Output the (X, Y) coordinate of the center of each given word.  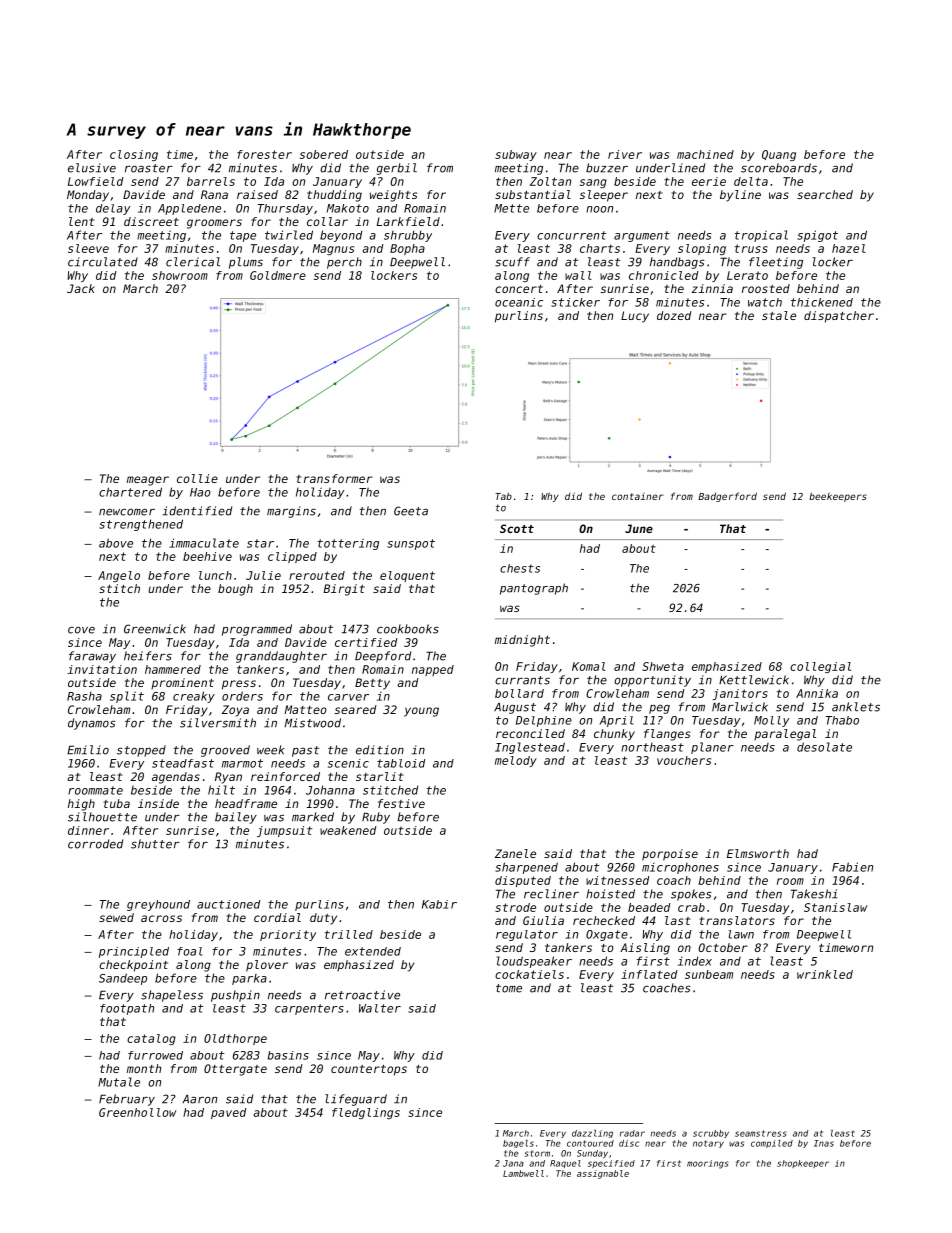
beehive (207, 556)
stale (779, 315)
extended (373, 951)
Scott (517, 528)
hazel (849, 248)
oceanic (519, 302)
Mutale (119, 1082)
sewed (116, 917)
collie (197, 478)
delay (113, 209)
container (638, 496)
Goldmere (278, 275)
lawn (741, 934)
